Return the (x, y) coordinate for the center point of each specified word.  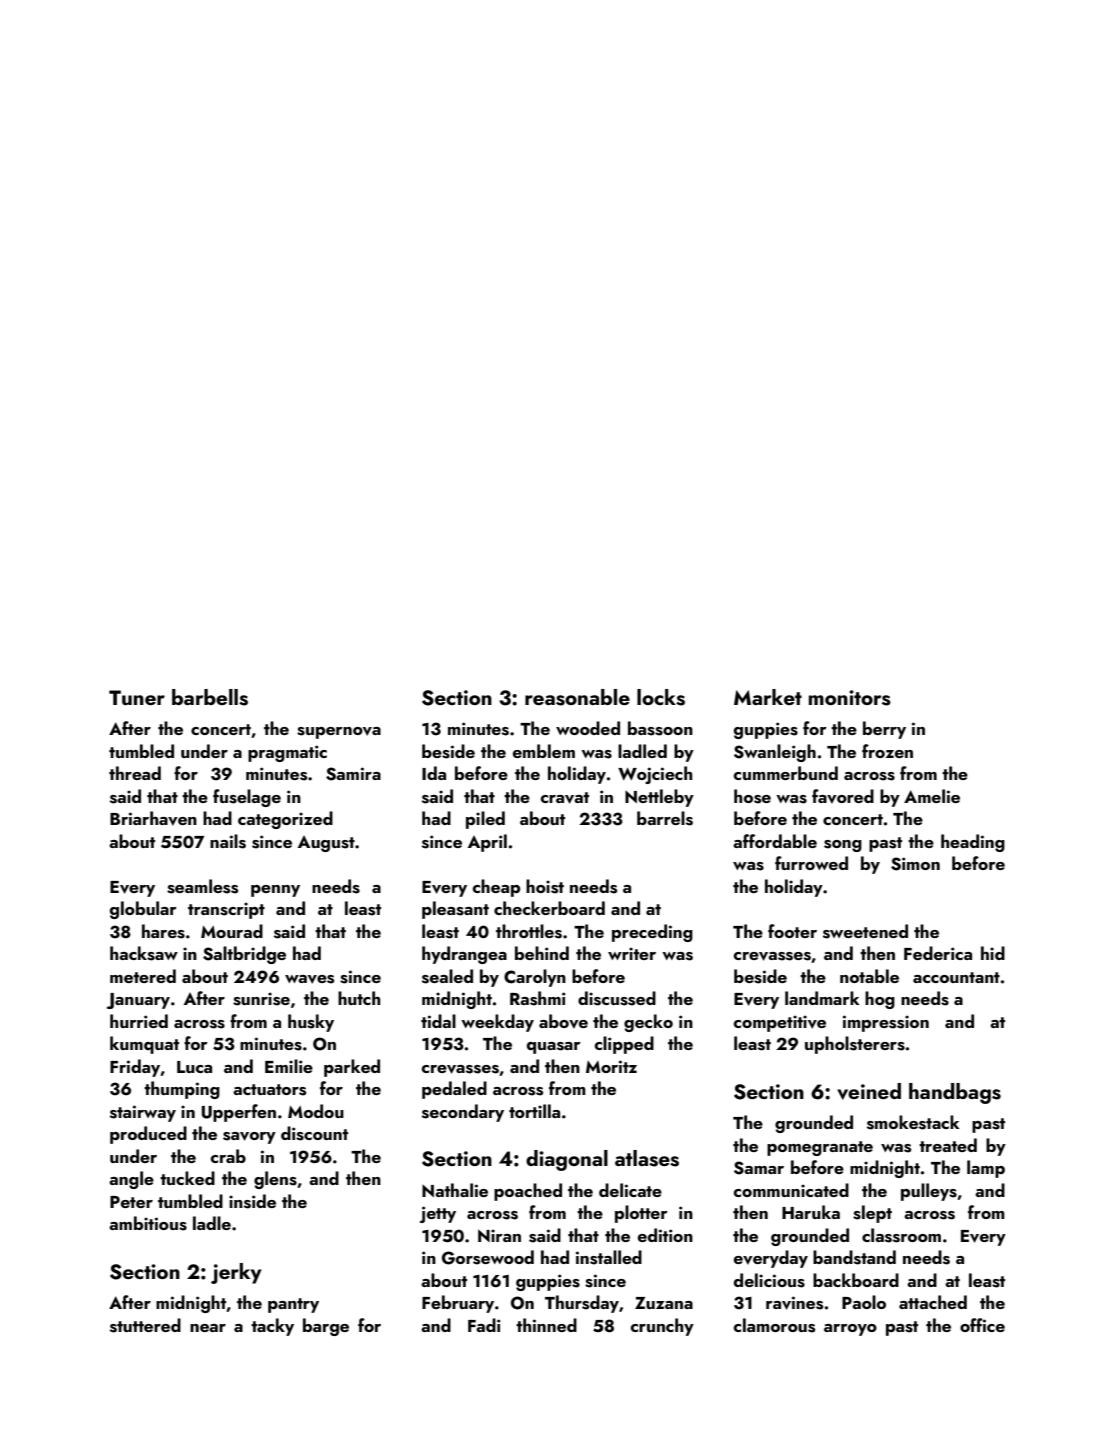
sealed (447, 976)
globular (143, 910)
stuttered (145, 1325)
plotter (641, 1214)
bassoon (660, 728)
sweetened (865, 931)
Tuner (137, 697)
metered (143, 976)
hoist (545, 886)
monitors (850, 698)
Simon (915, 864)
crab (228, 1156)
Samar (759, 1168)
